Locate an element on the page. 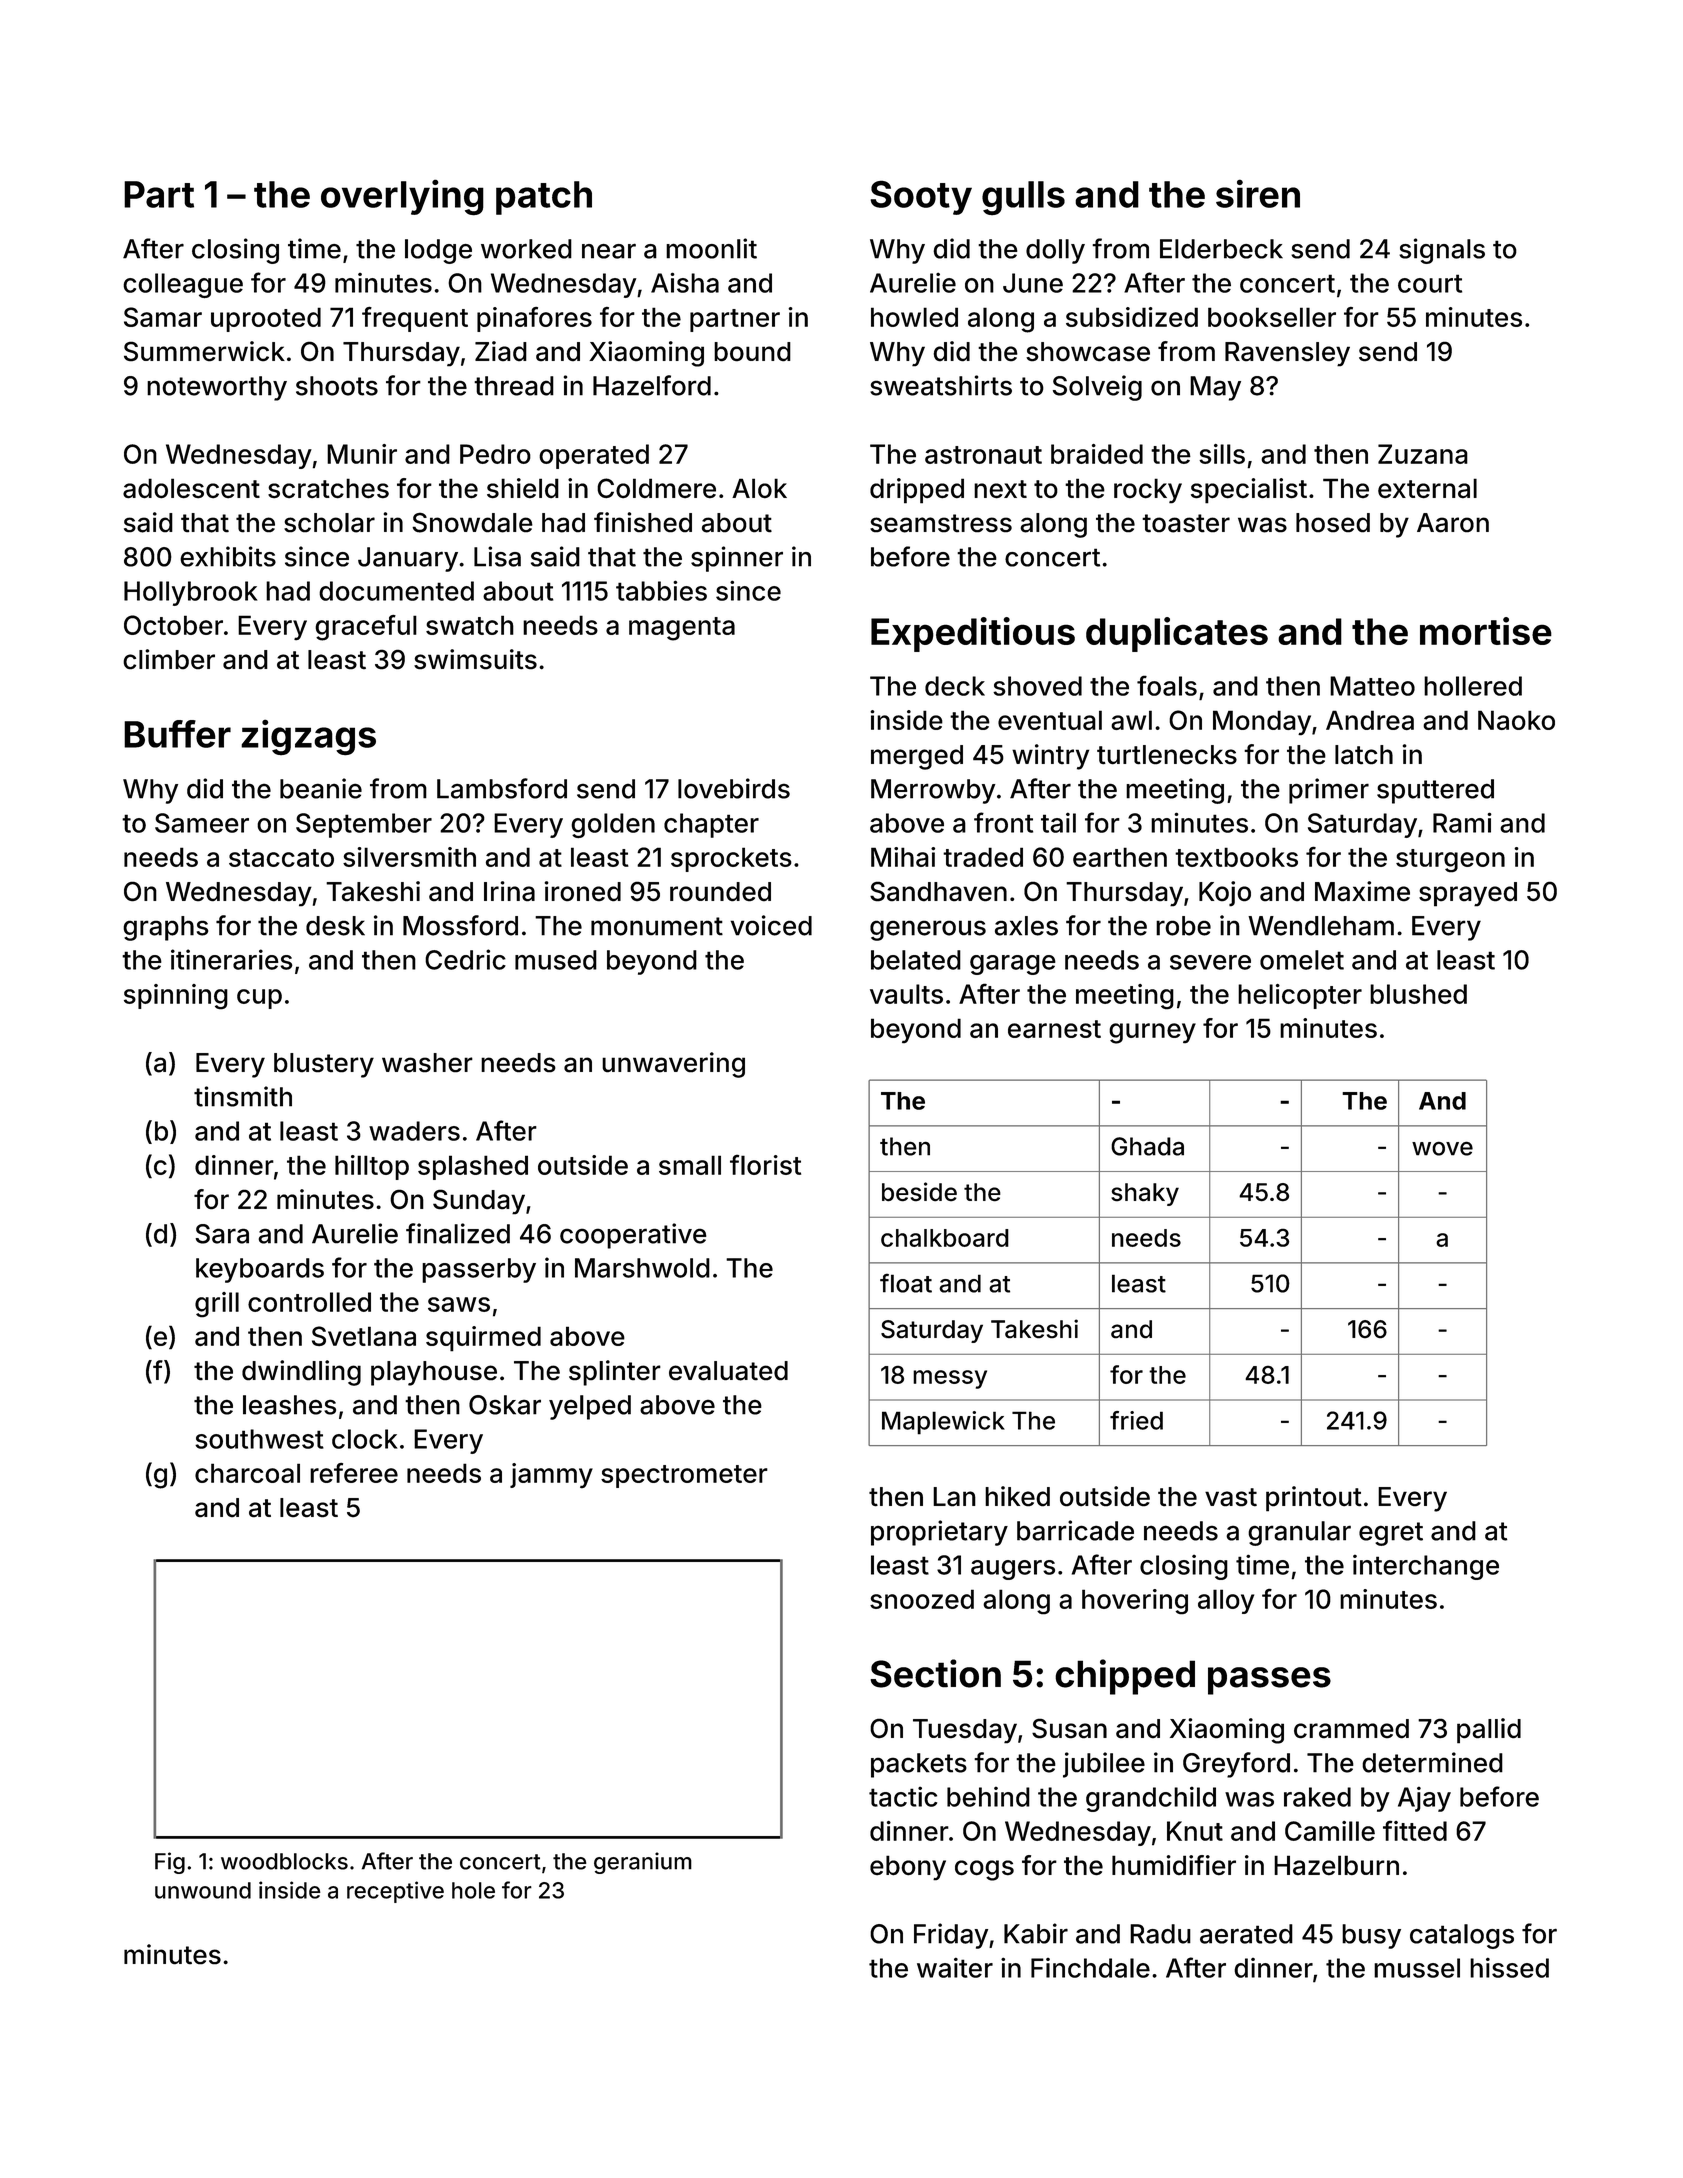 This page has width=1683, height=2178. geranium is located at coordinates (643, 1863).
